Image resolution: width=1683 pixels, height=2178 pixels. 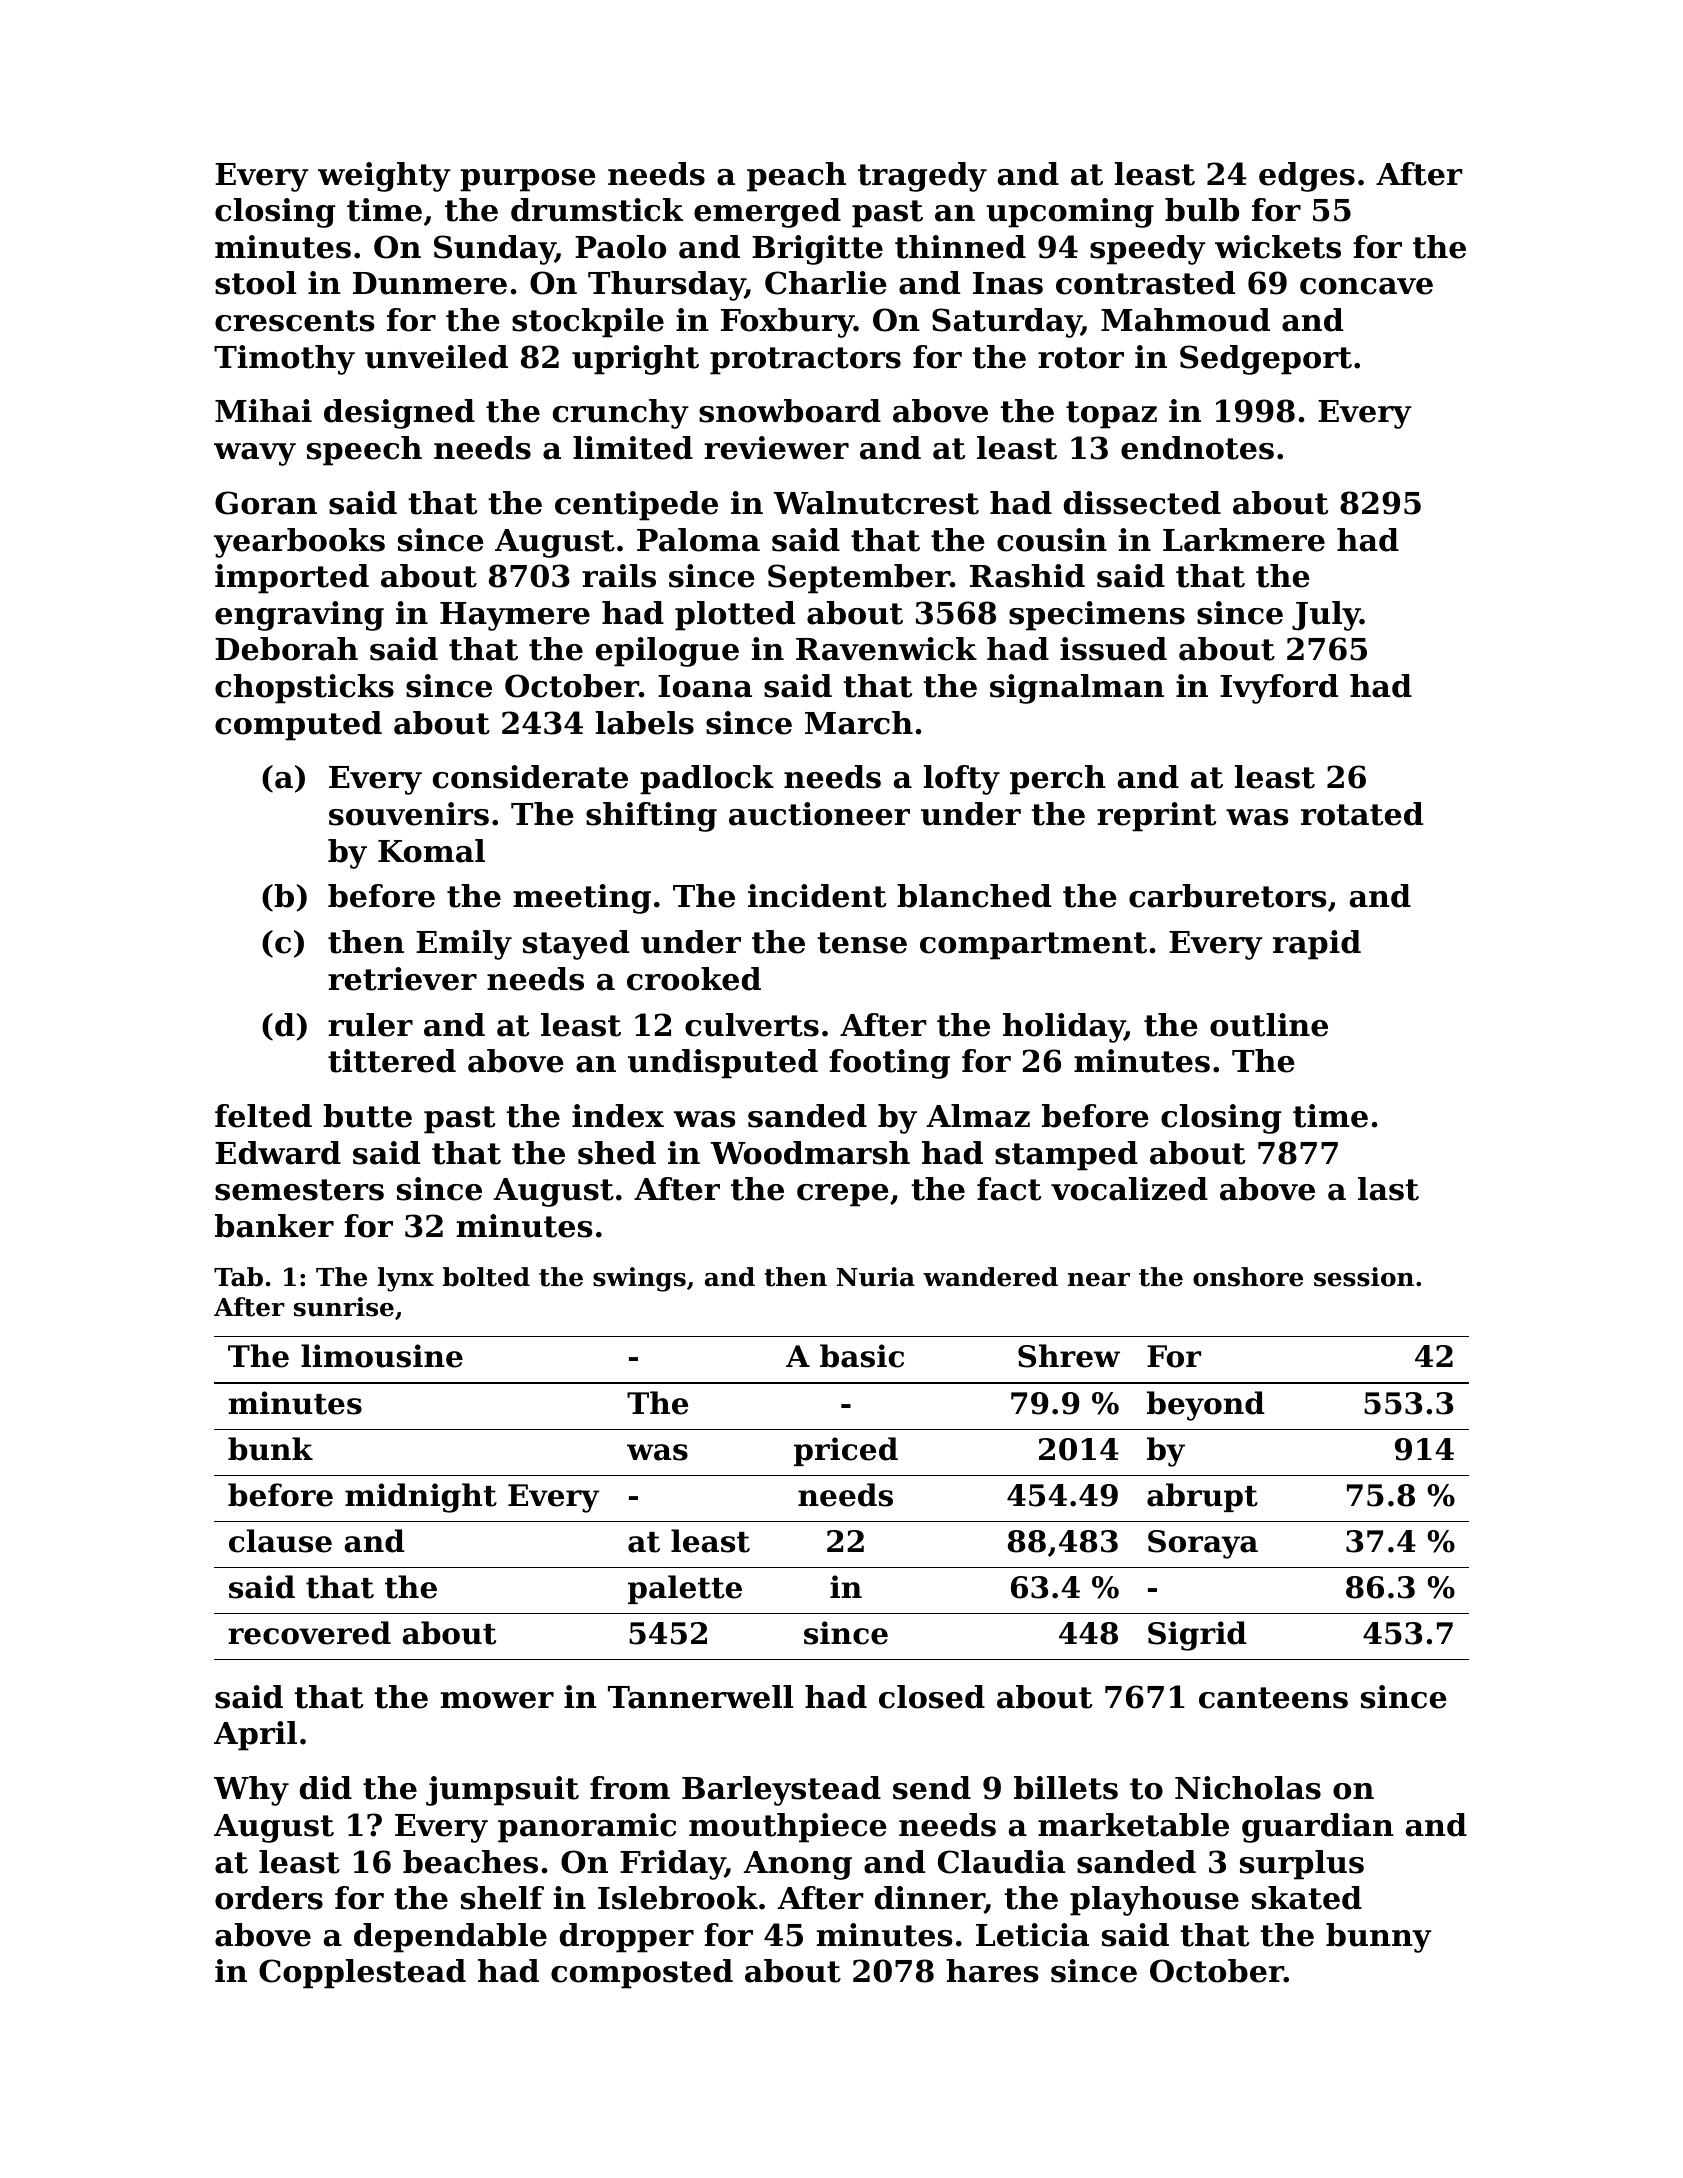 I want to click on bulb, so click(x=1202, y=210).
